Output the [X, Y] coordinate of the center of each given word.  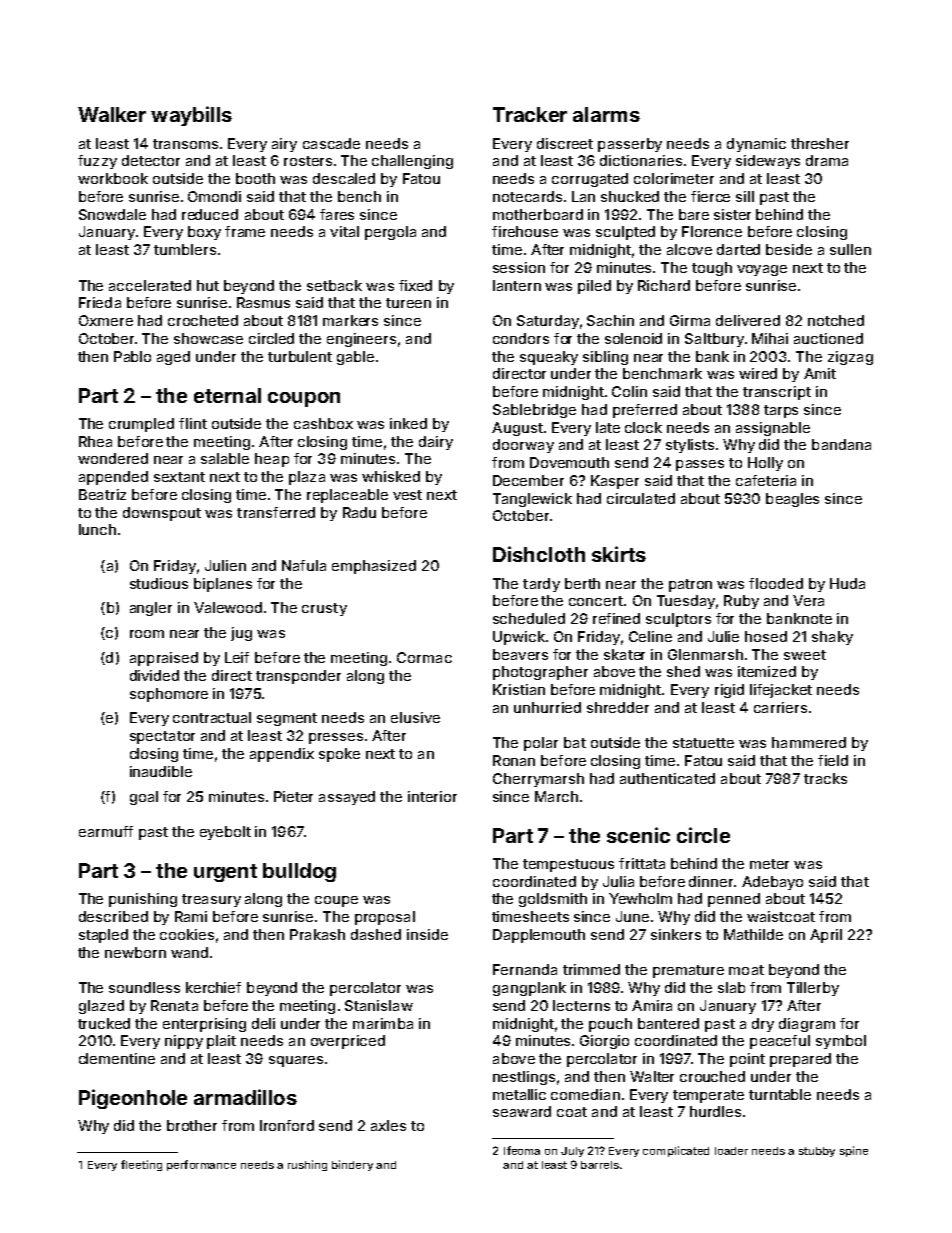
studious [159, 583]
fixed [415, 285]
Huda [847, 583]
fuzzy [97, 162]
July [572, 1152]
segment [287, 719]
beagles [792, 500]
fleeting [141, 1165]
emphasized [374, 567]
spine [854, 1151]
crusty [324, 609]
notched [836, 320]
